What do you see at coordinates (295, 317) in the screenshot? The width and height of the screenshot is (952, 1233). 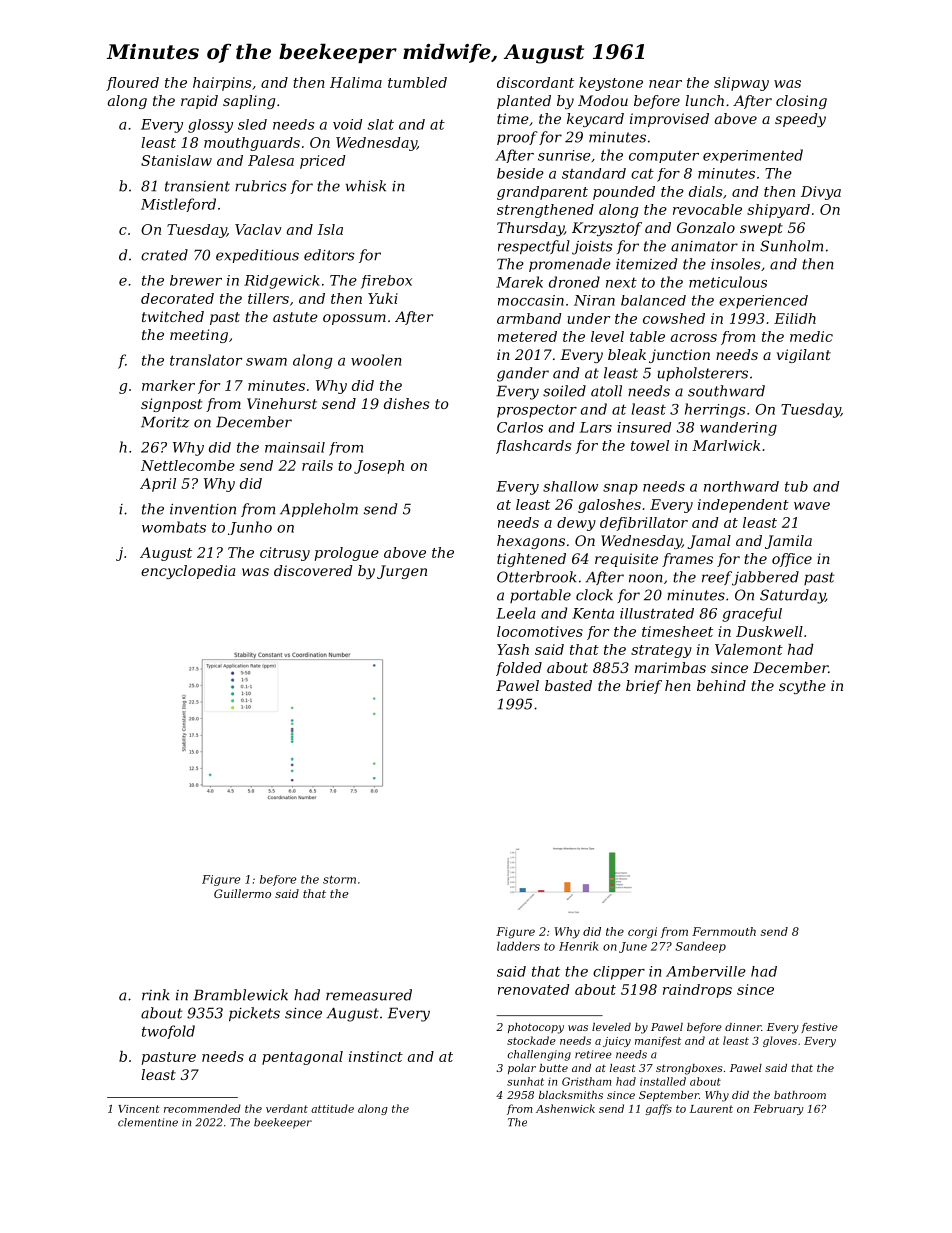 I see `astute` at bounding box center [295, 317].
